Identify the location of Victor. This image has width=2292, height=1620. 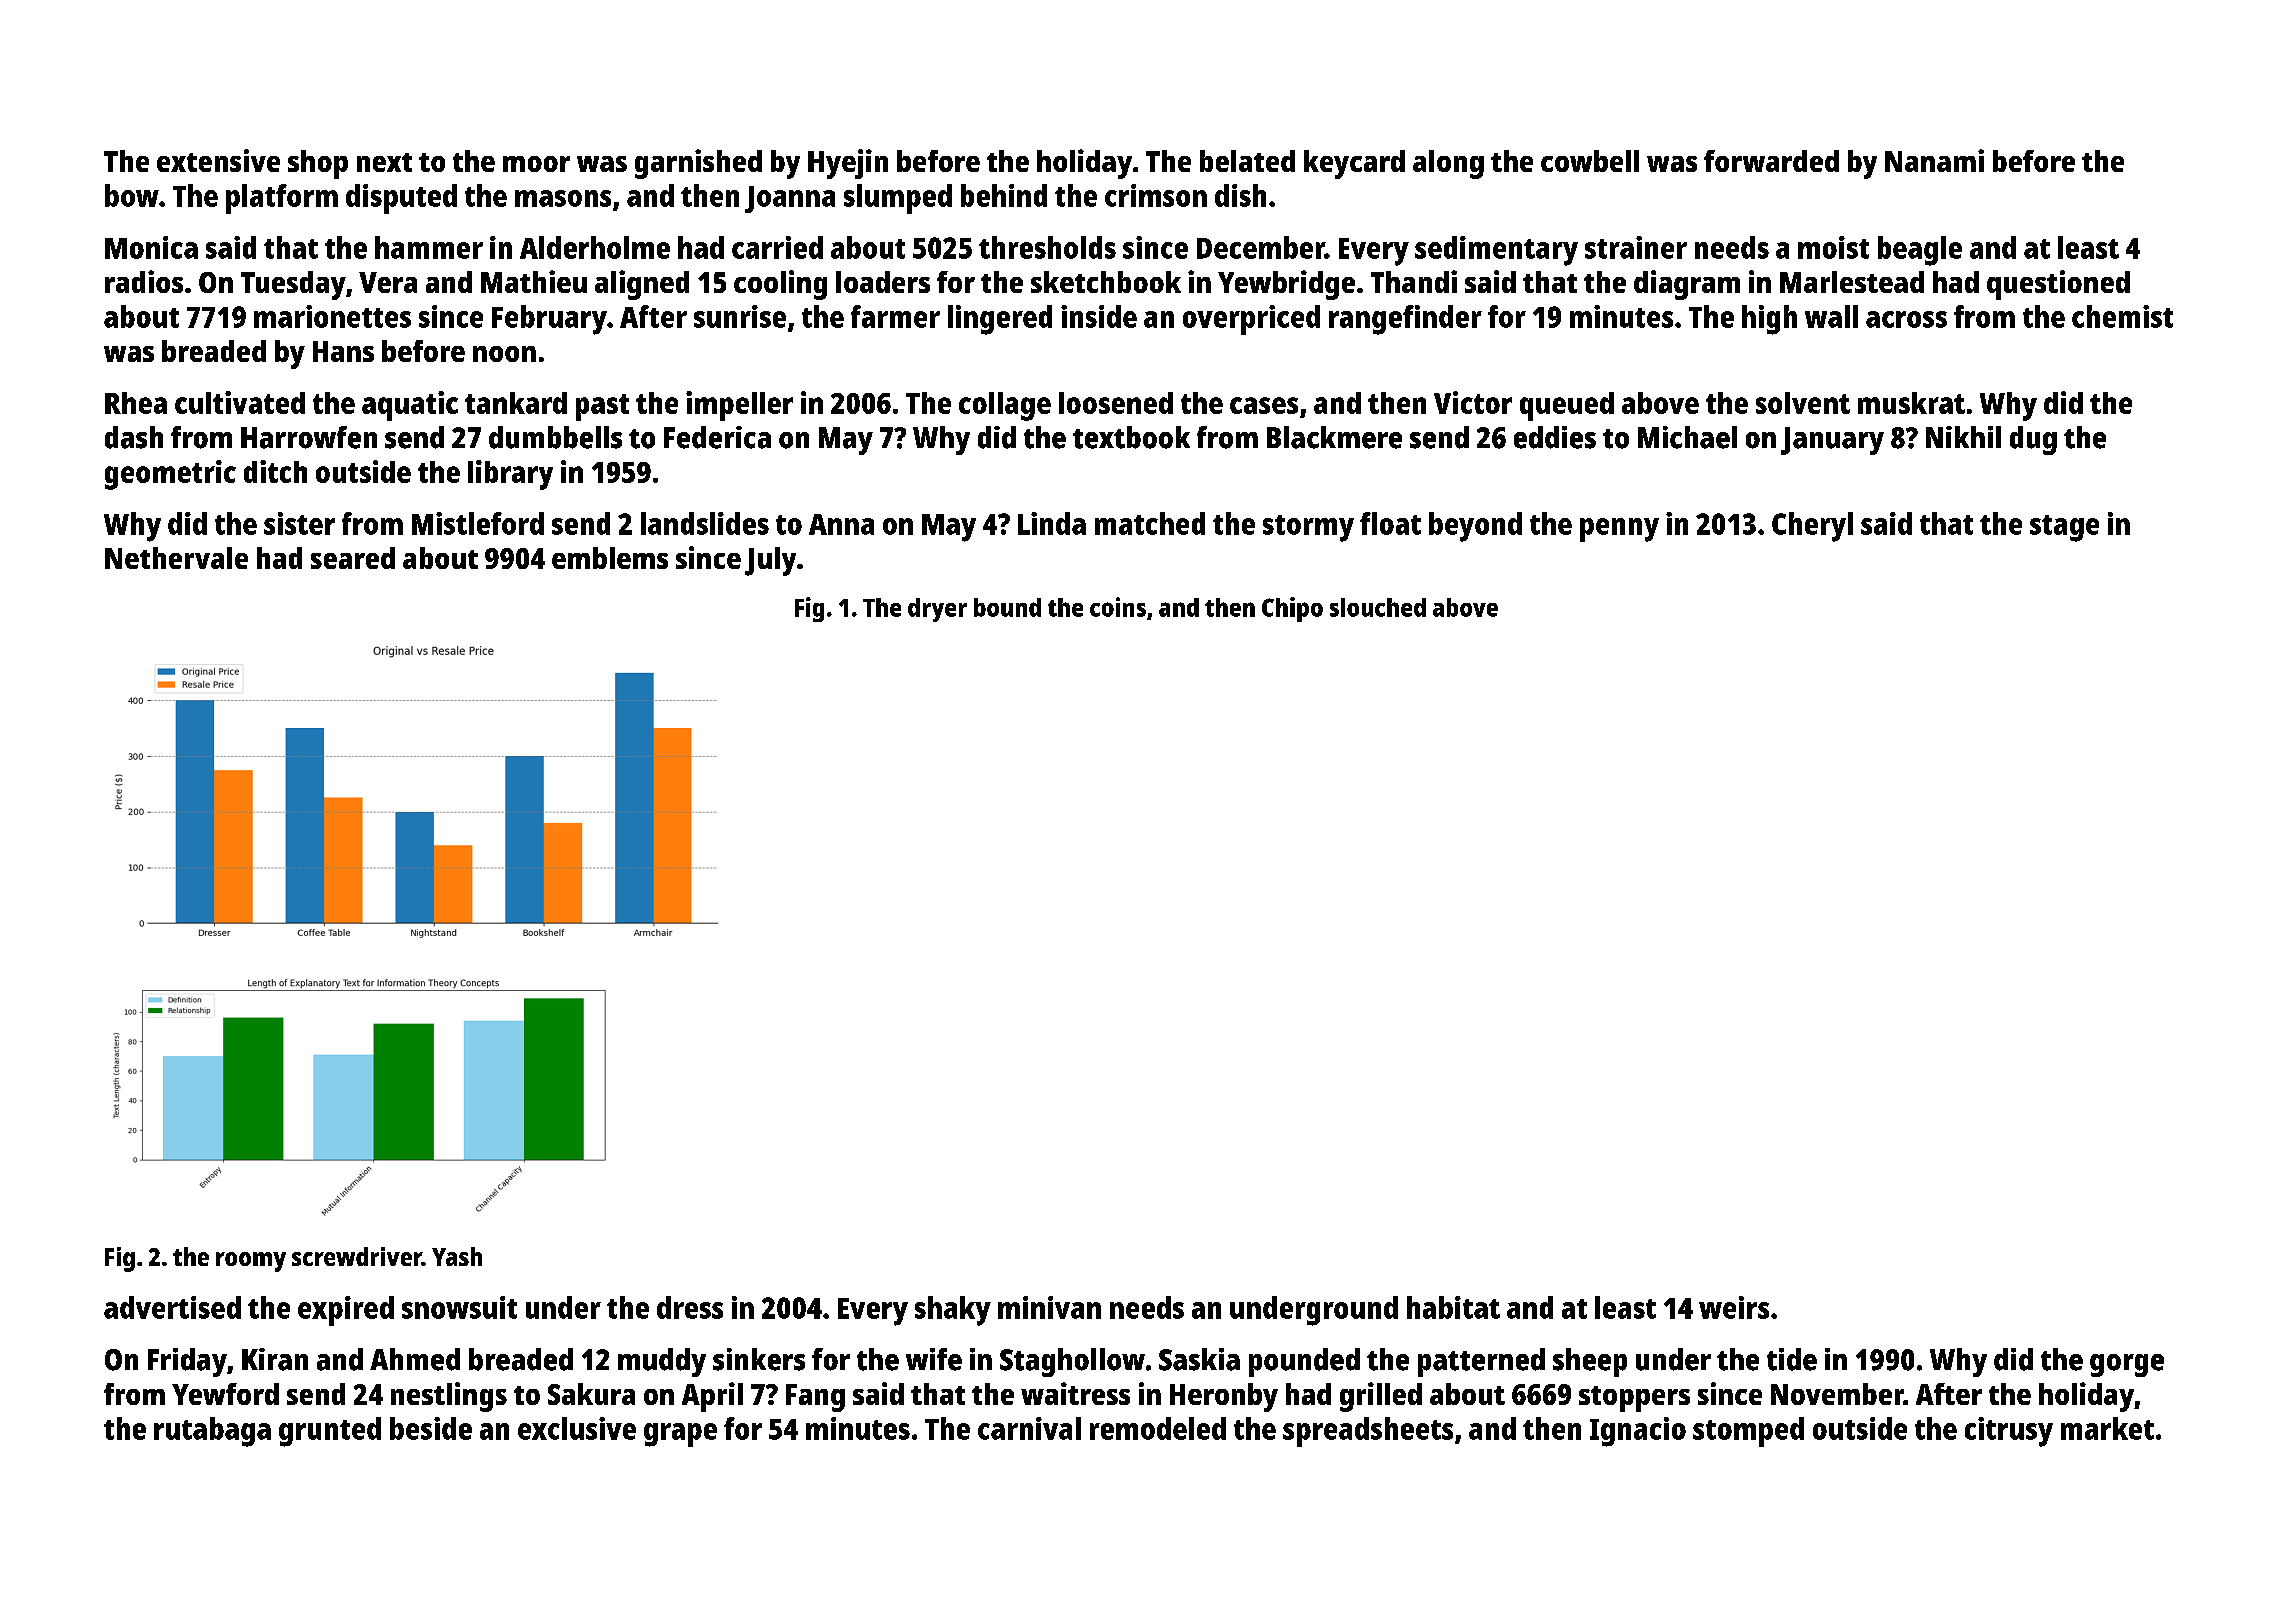
(1473, 402).
